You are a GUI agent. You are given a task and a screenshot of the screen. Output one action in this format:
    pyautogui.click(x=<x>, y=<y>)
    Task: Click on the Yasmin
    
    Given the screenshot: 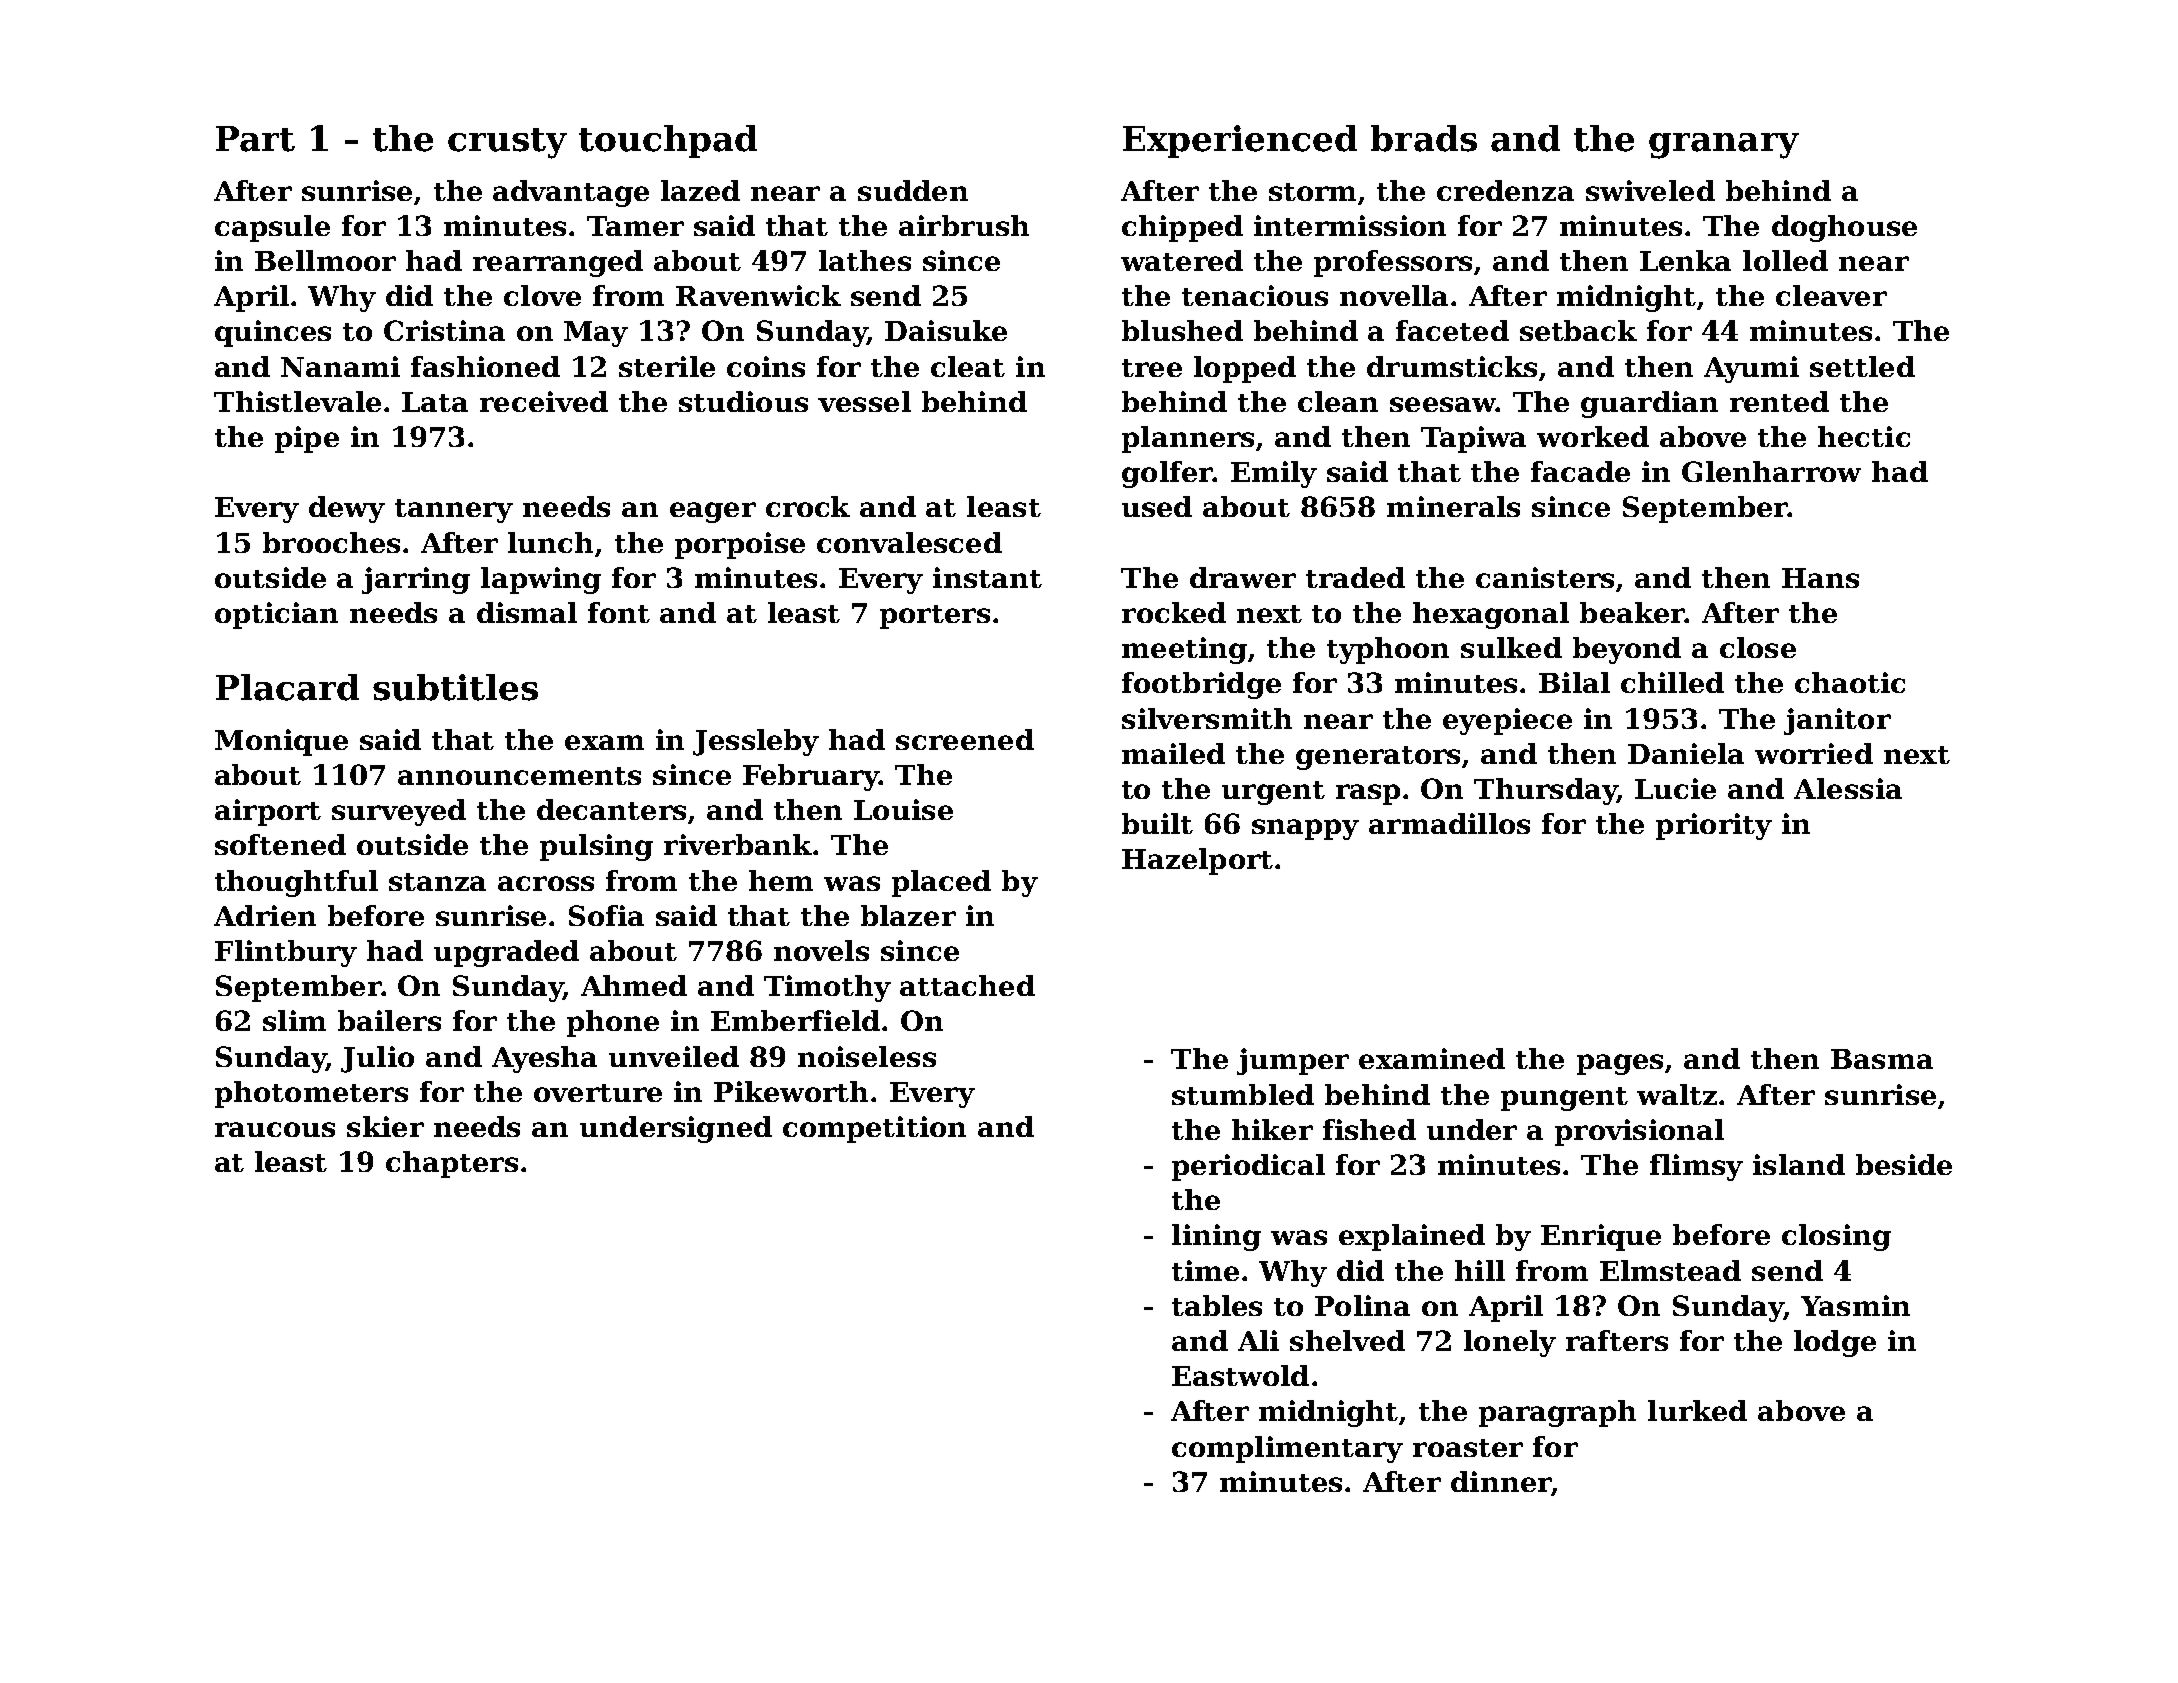 What is the action you would take?
    pyautogui.click(x=1855, y=1305)
